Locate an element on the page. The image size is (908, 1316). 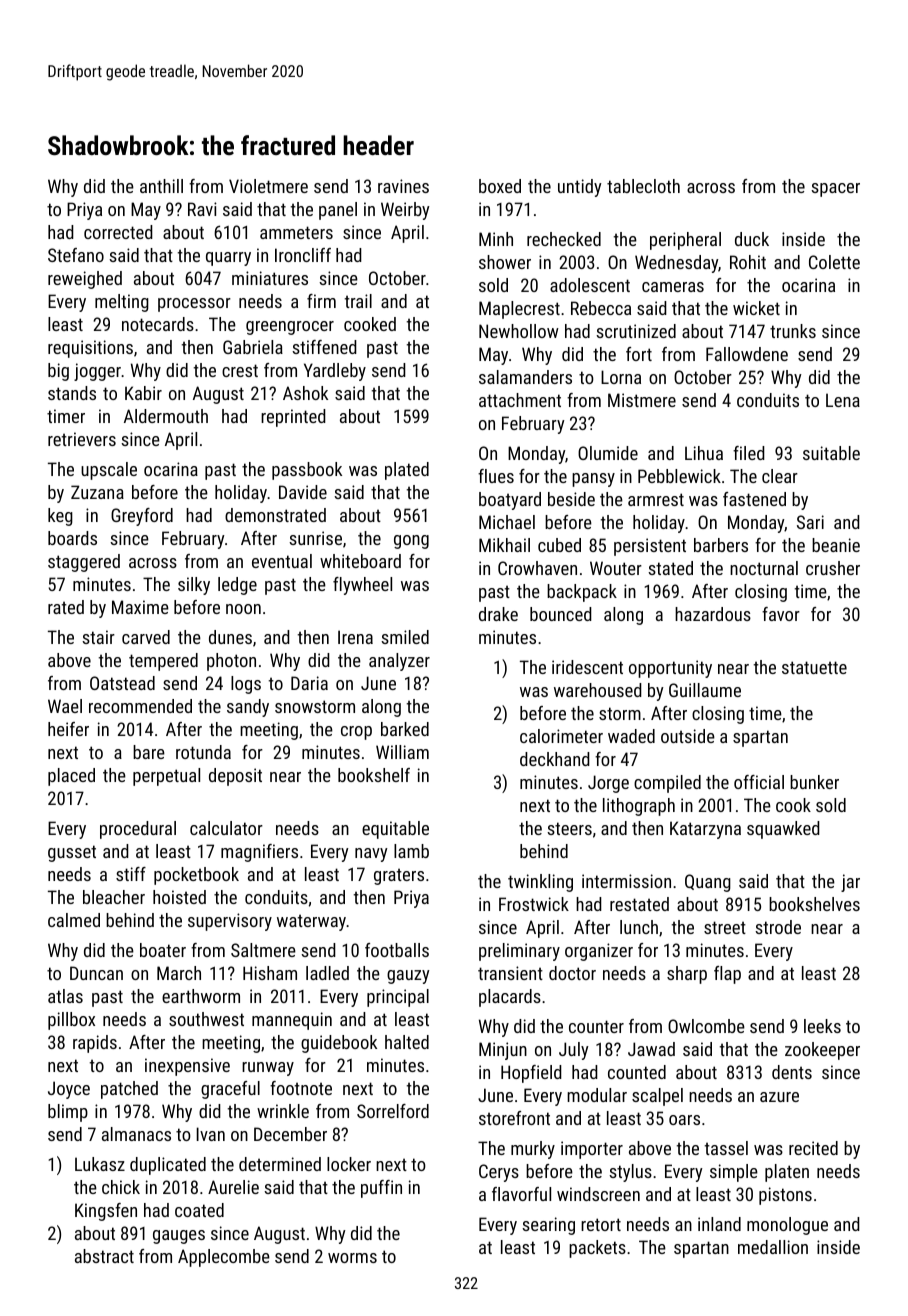
abstract is located at coordinates (104, 1256).
